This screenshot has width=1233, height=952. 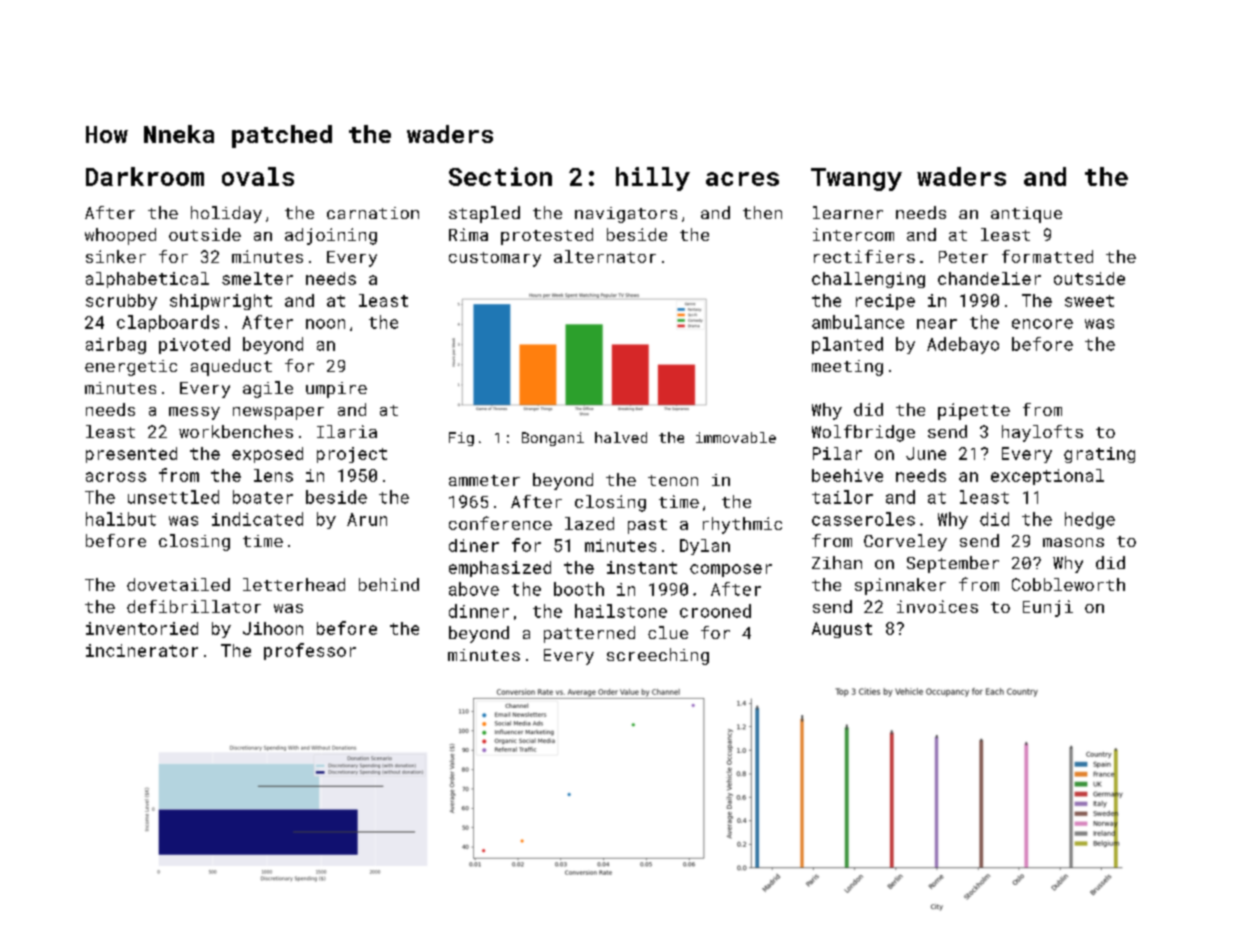 I want to click on tenon, so click(x=673, y=480).
